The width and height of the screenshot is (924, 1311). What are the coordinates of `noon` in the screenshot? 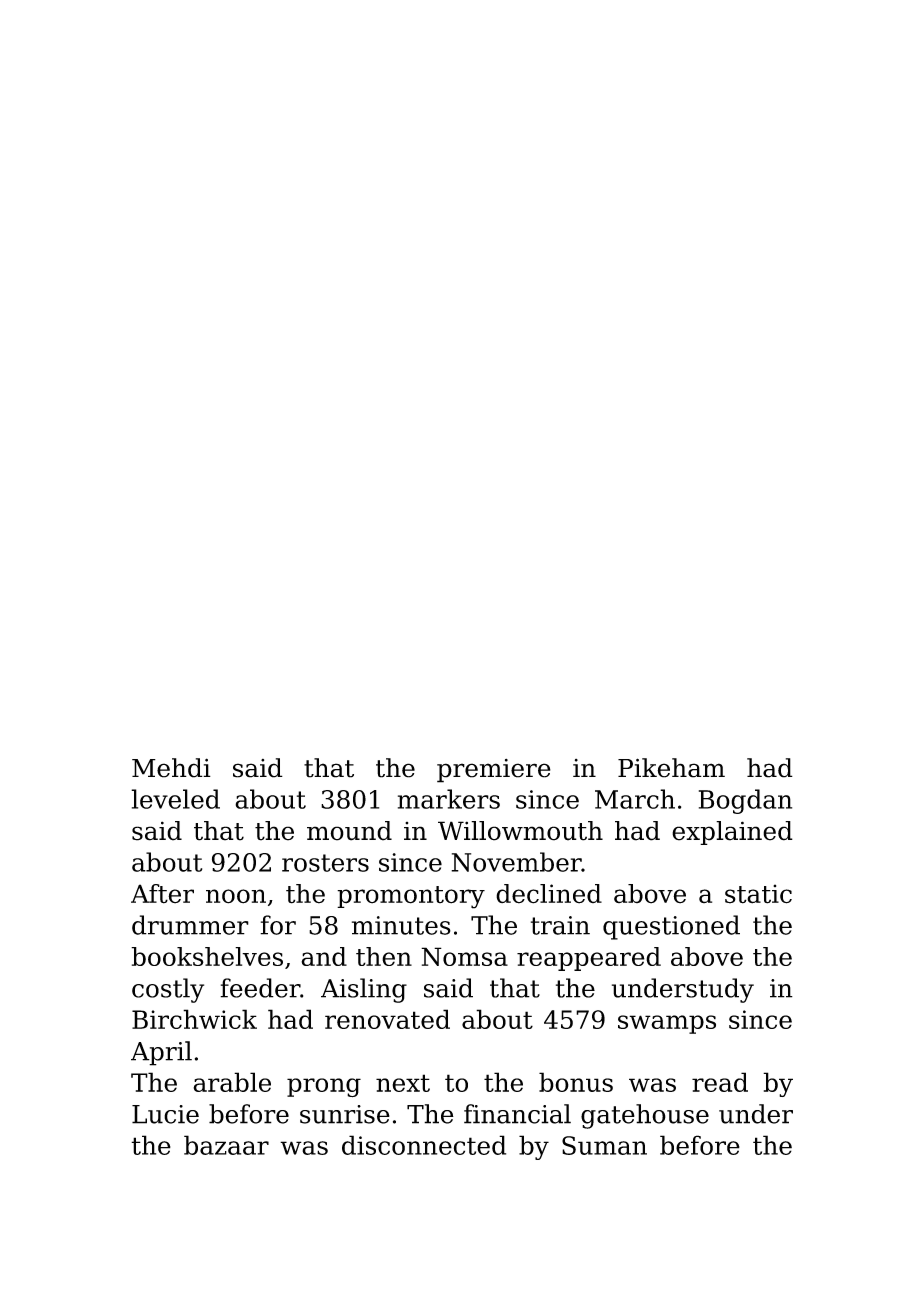 It's located at (236, 896).
